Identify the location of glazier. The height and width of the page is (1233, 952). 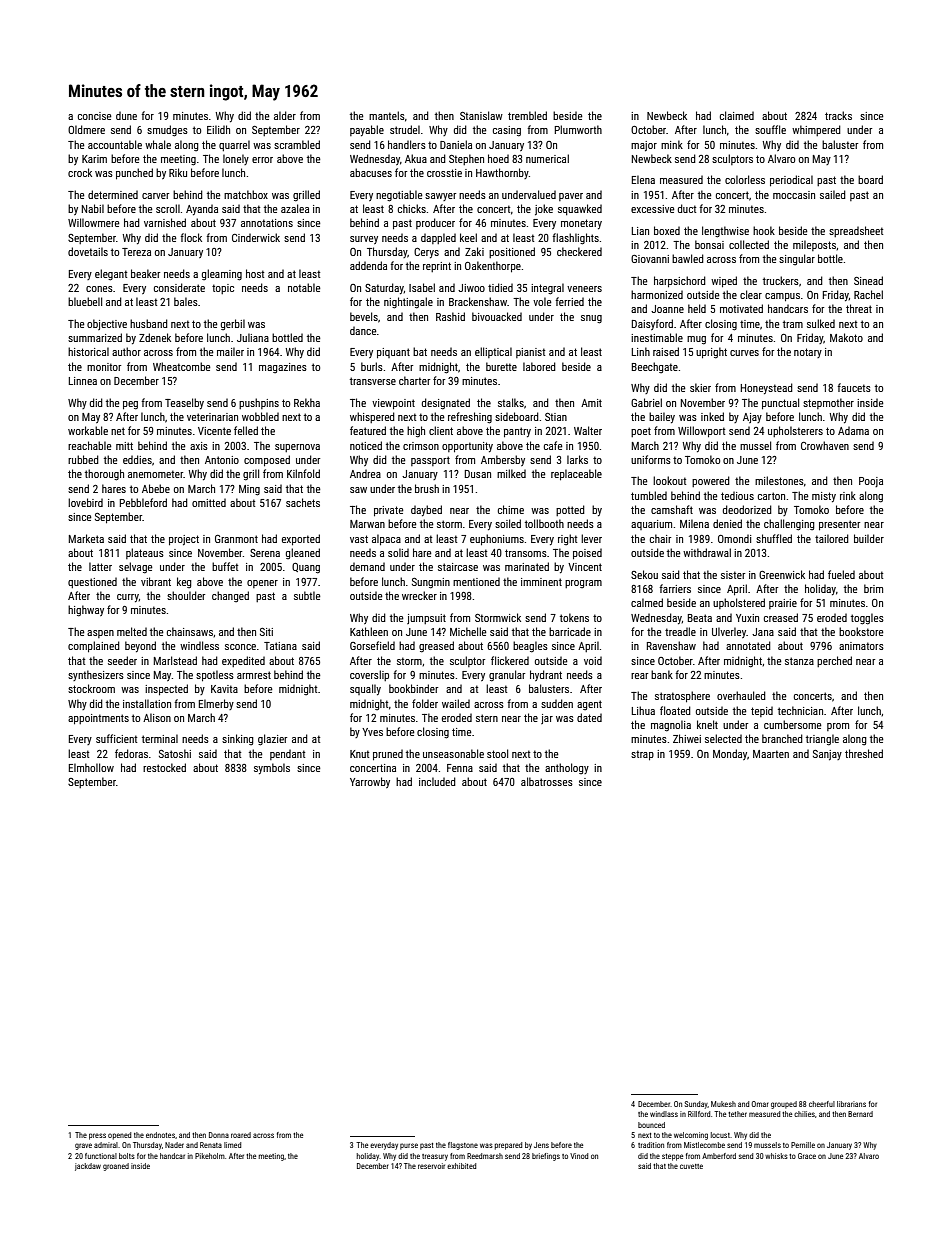
(272, 740).
